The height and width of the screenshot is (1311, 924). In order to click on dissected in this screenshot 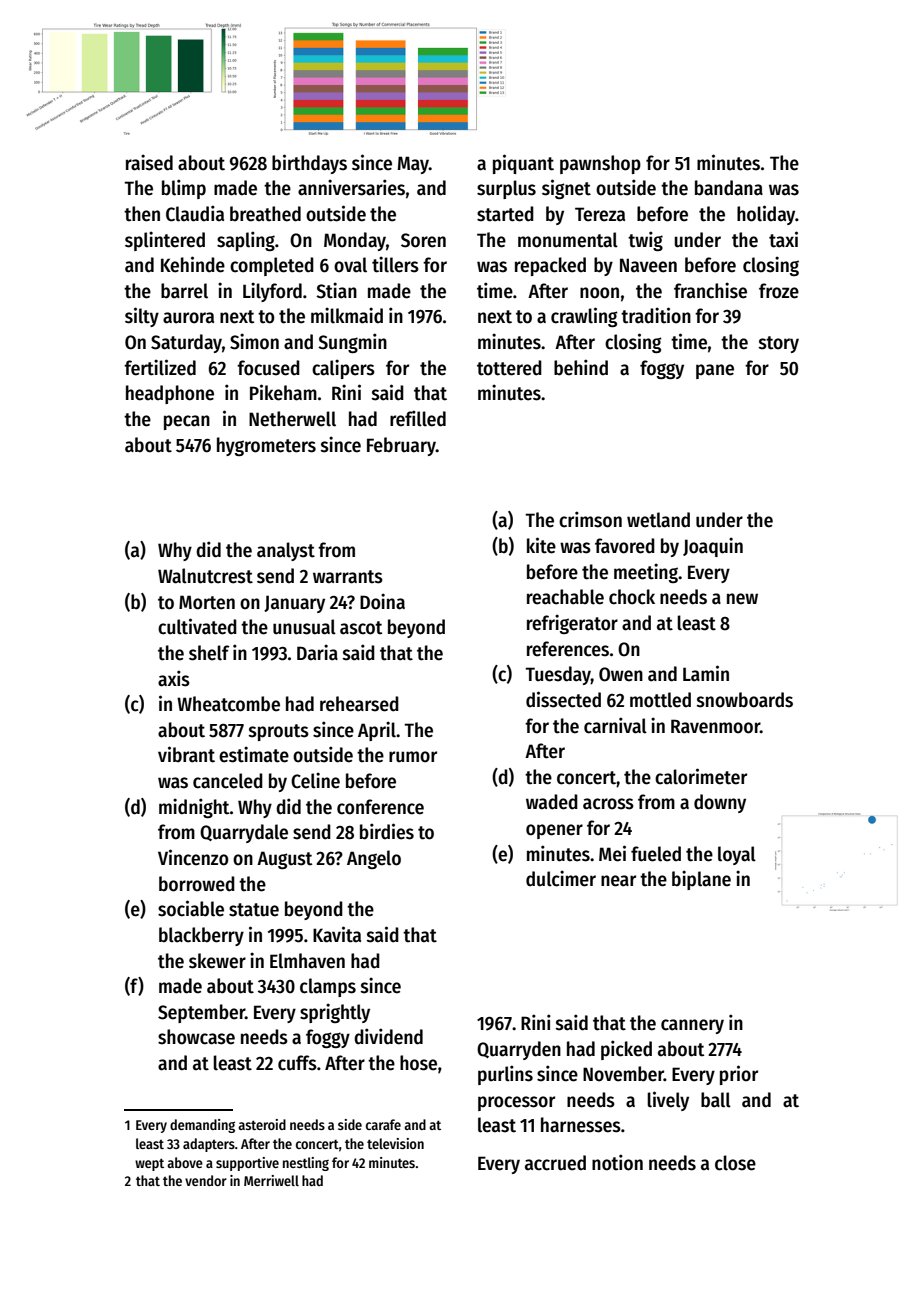, I will do `click(563, 699)`.
